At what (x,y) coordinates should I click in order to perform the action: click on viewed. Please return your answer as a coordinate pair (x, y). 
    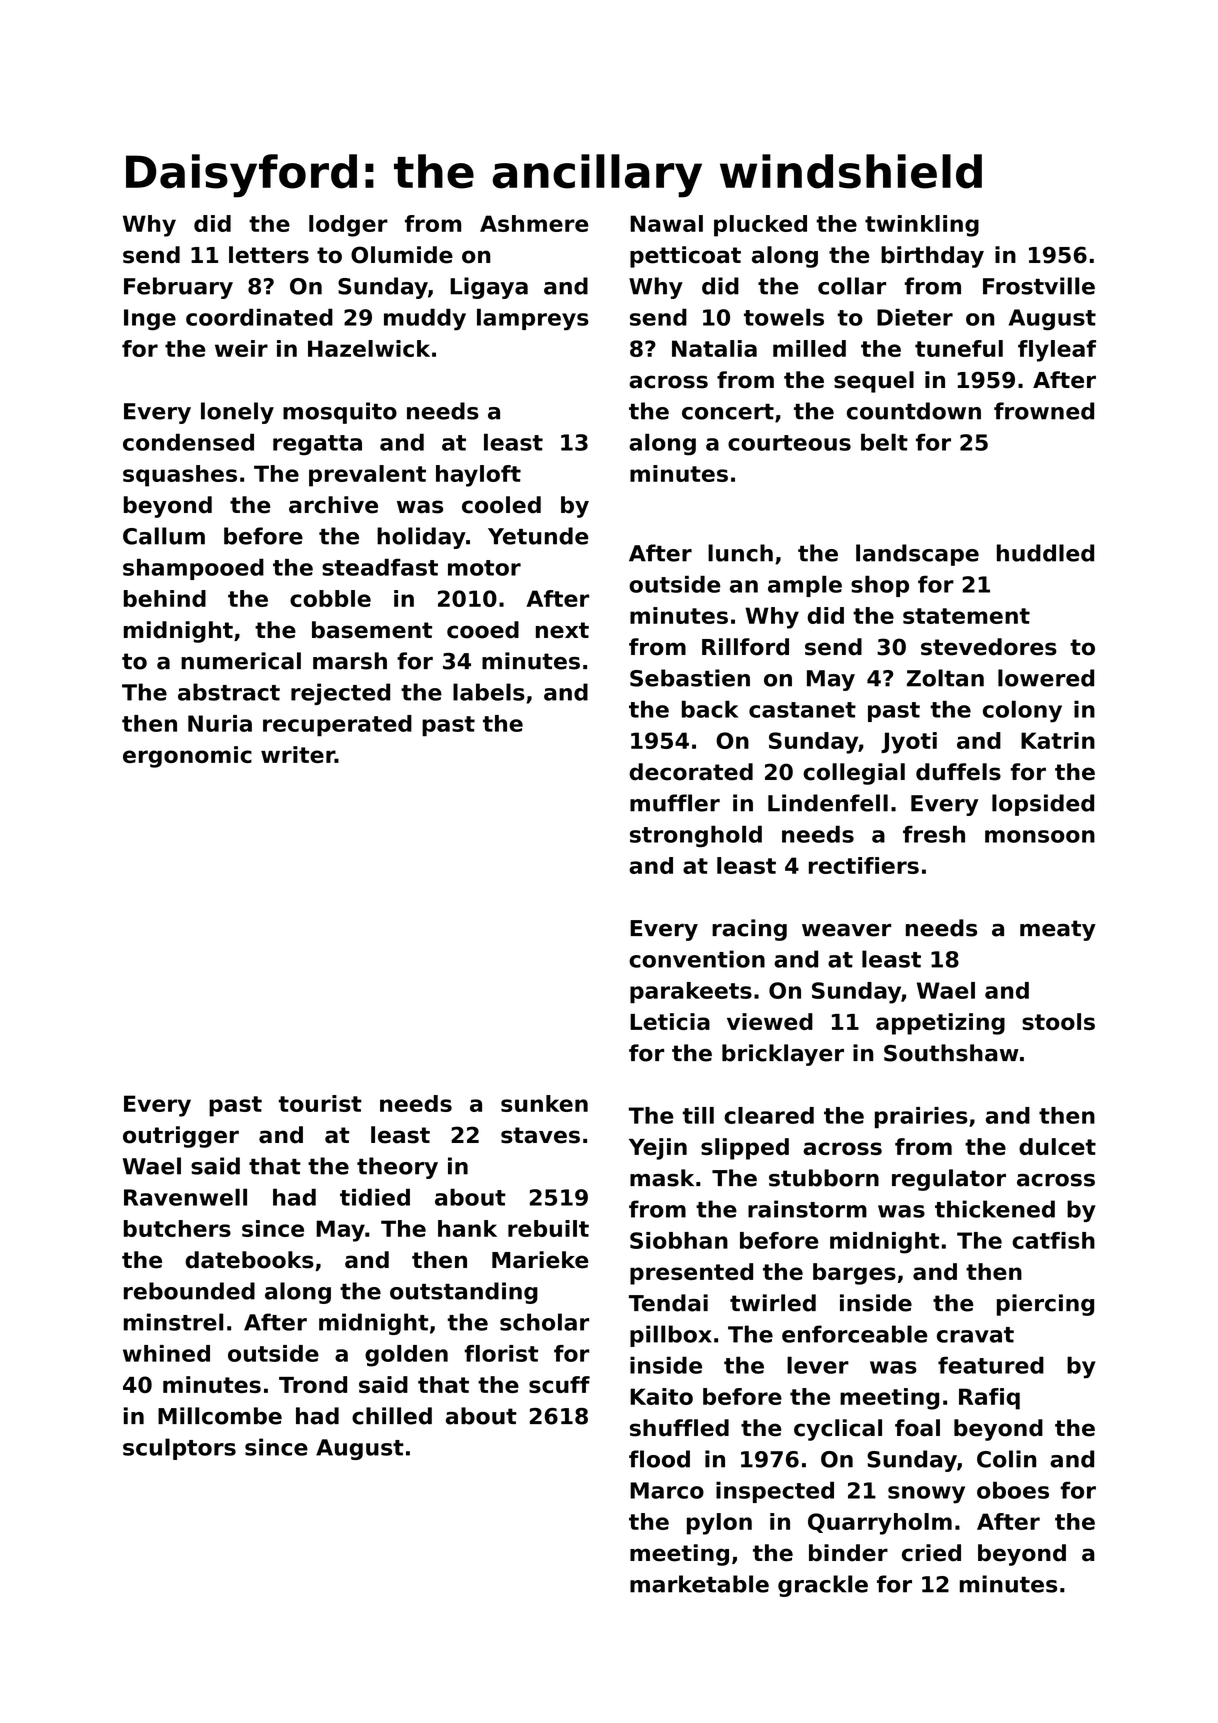
    Looking at the image, I should click on (770, 1021).
